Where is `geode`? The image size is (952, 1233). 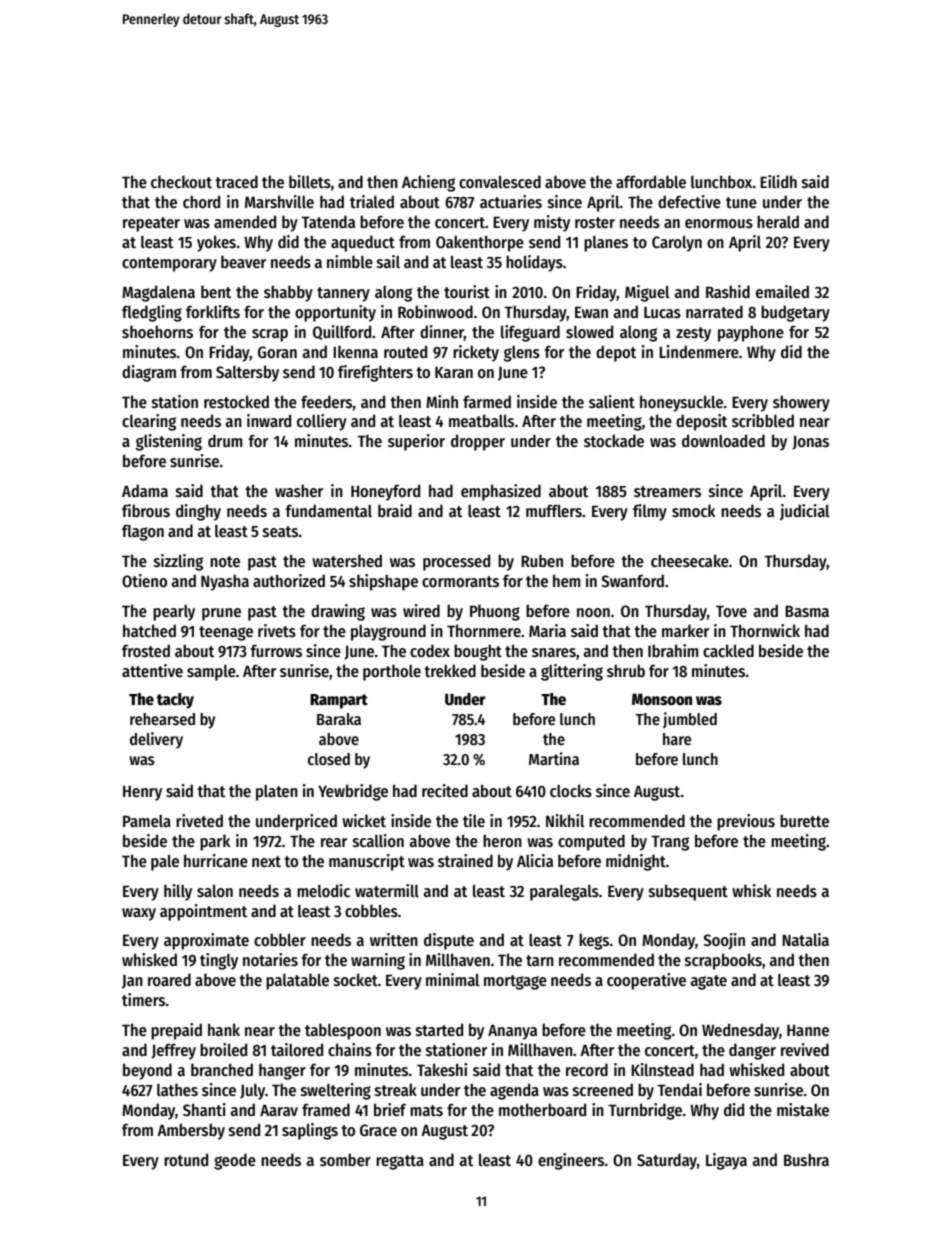 geode is located at coordinates (235, 1161).
